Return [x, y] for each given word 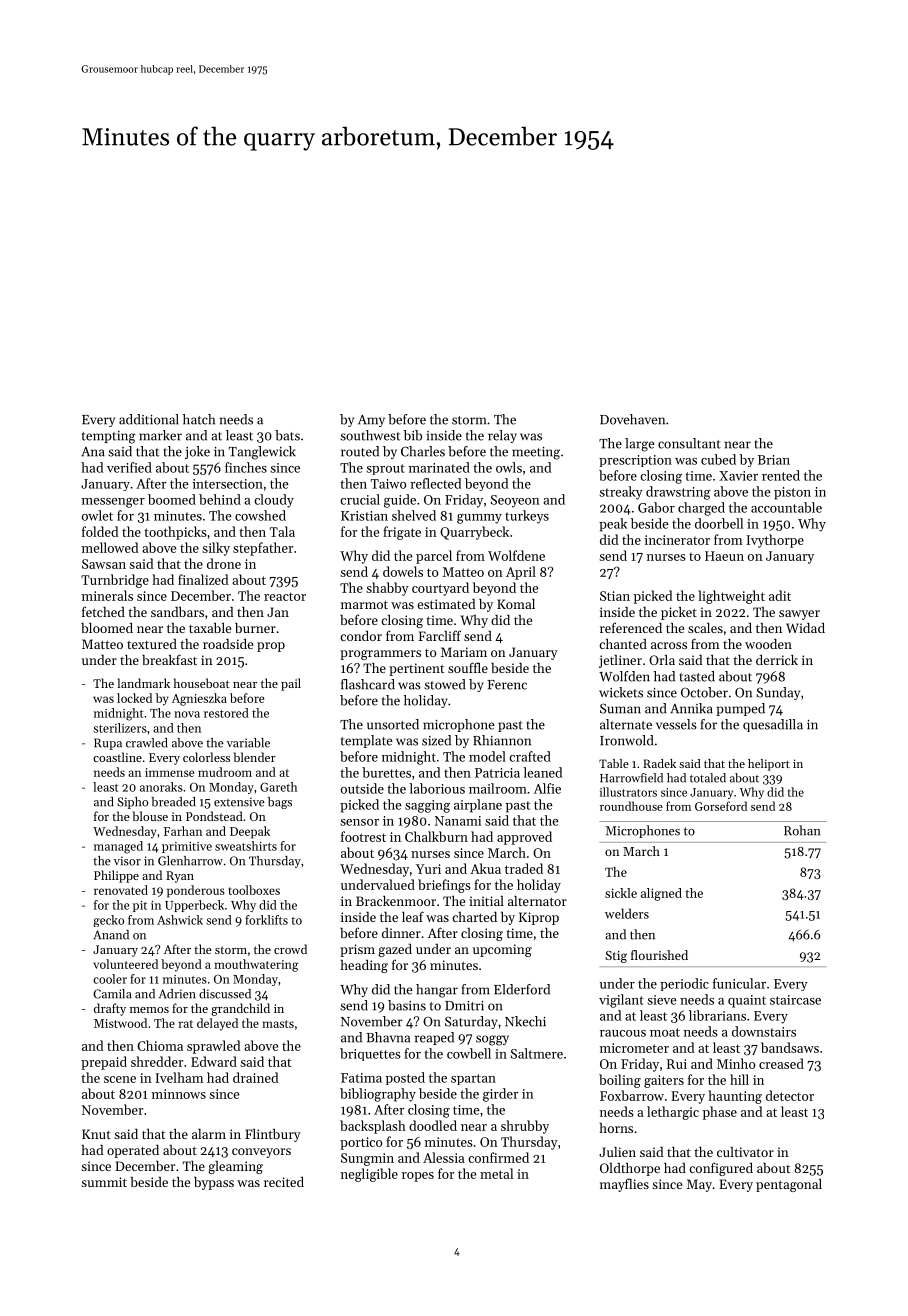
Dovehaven [632, 419]
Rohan [802, 830]
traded [524, 868]
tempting [109, 437]
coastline [117, 757]
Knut [96, 1134]
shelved [414, 515]
